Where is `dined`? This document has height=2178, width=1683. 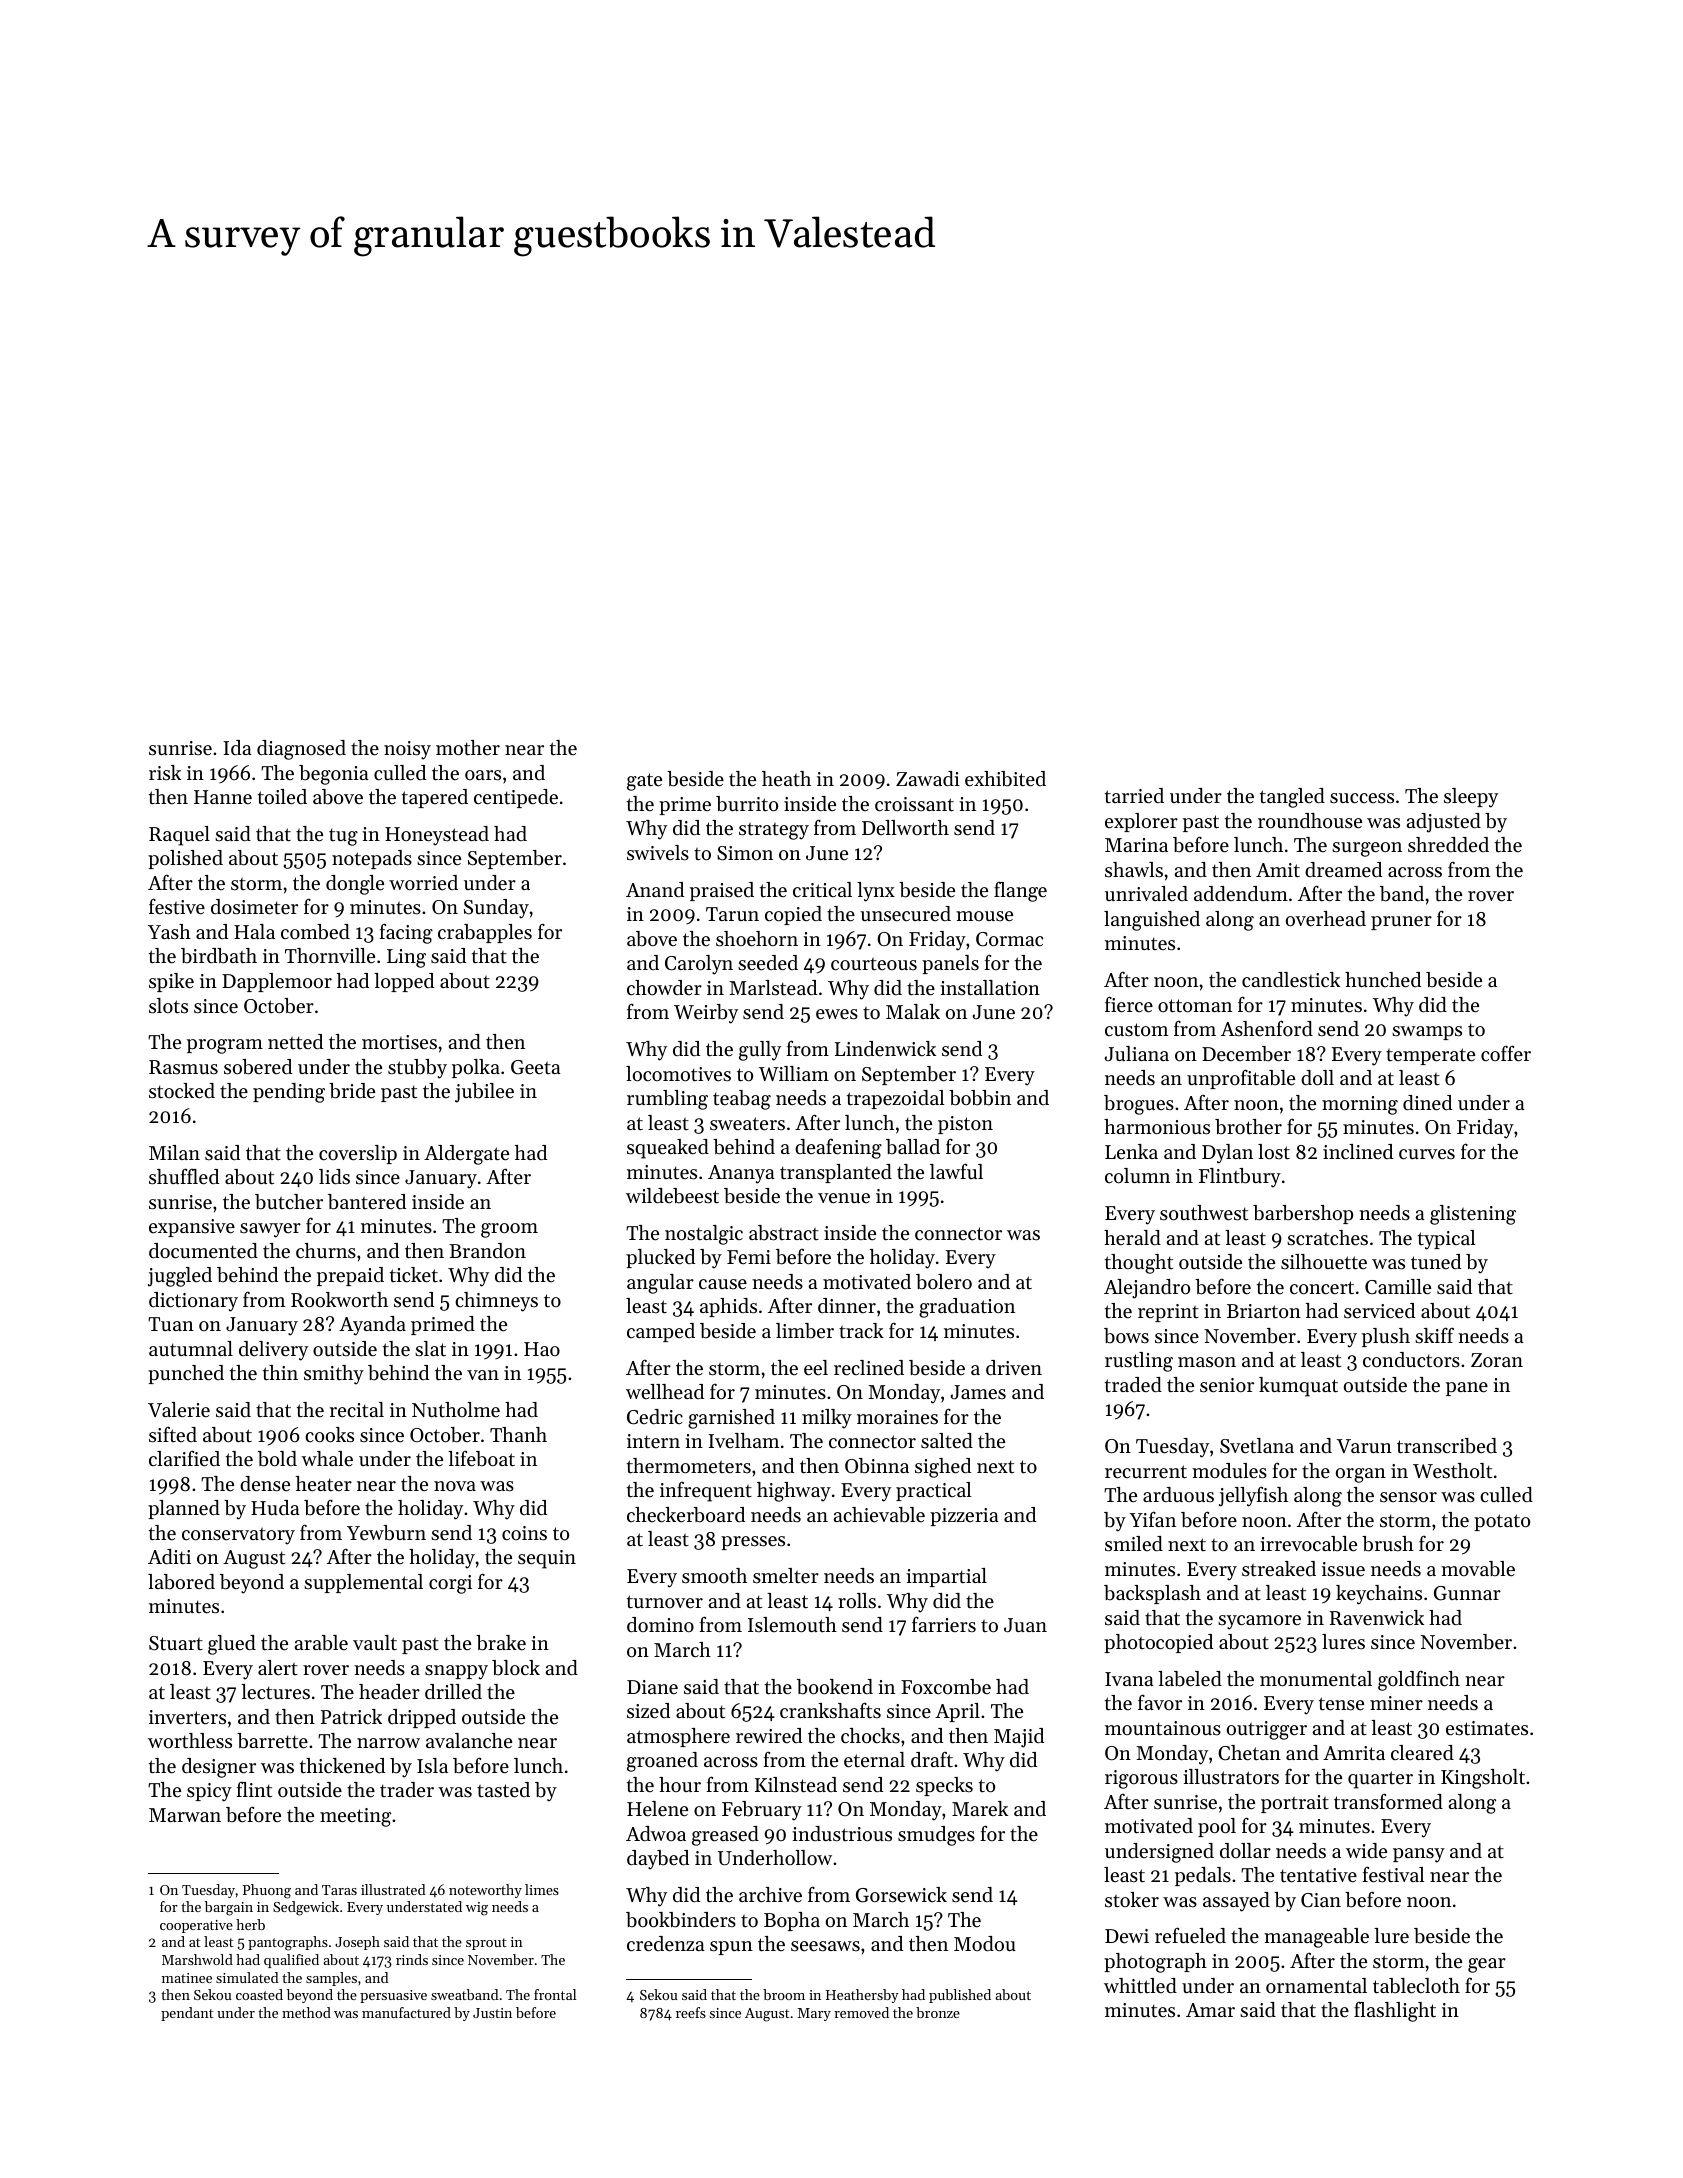 dined is located at coordinates (1427, 1103).
